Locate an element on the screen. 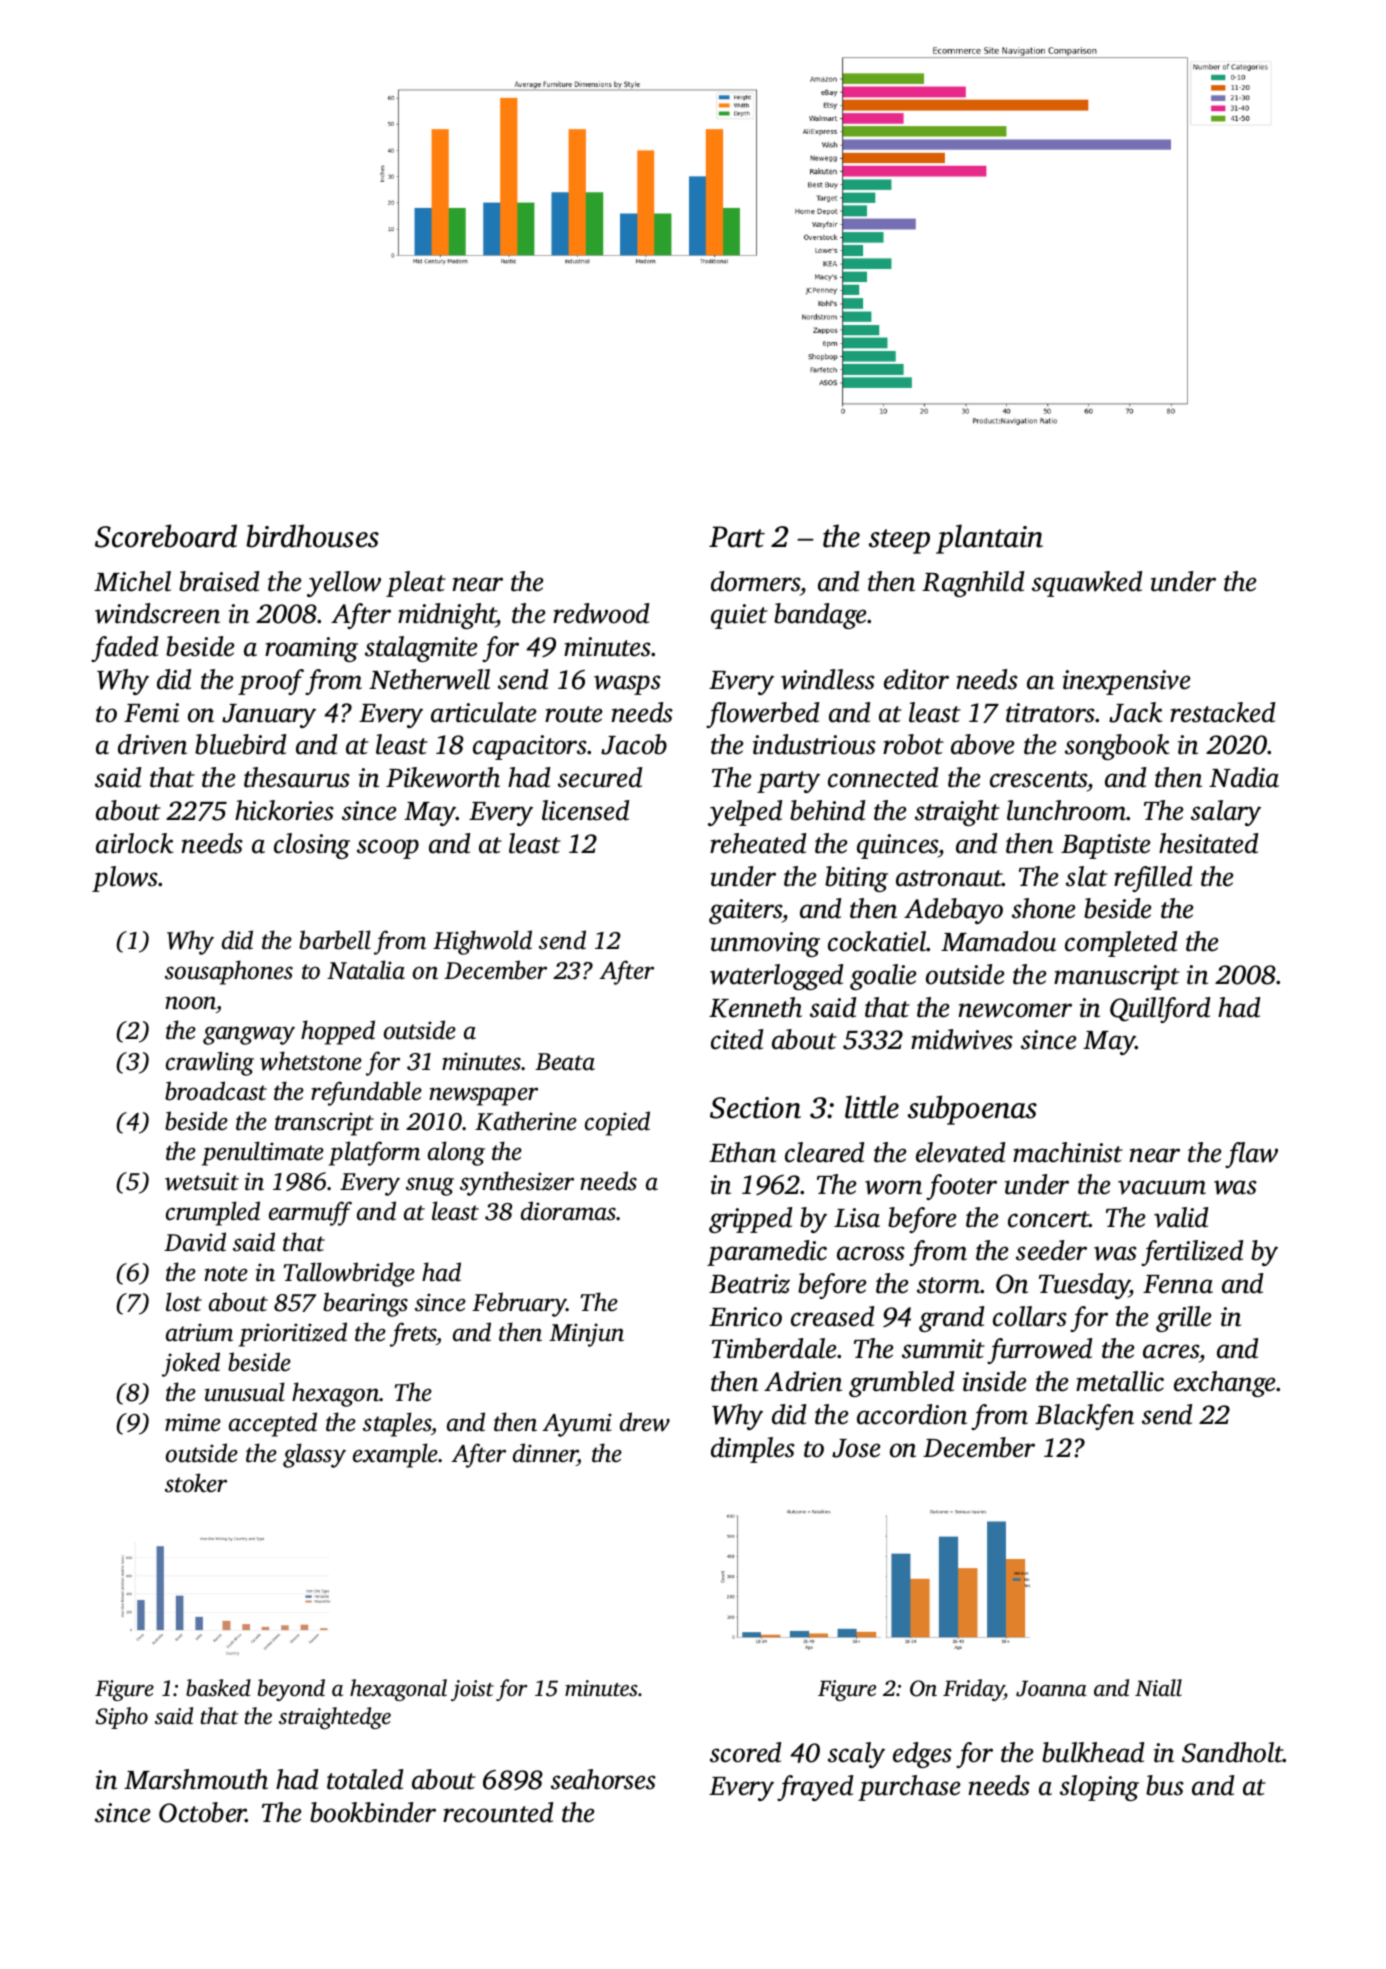 The image size is (1386, 1969). transcript is located at coordinates (324, 1124).
